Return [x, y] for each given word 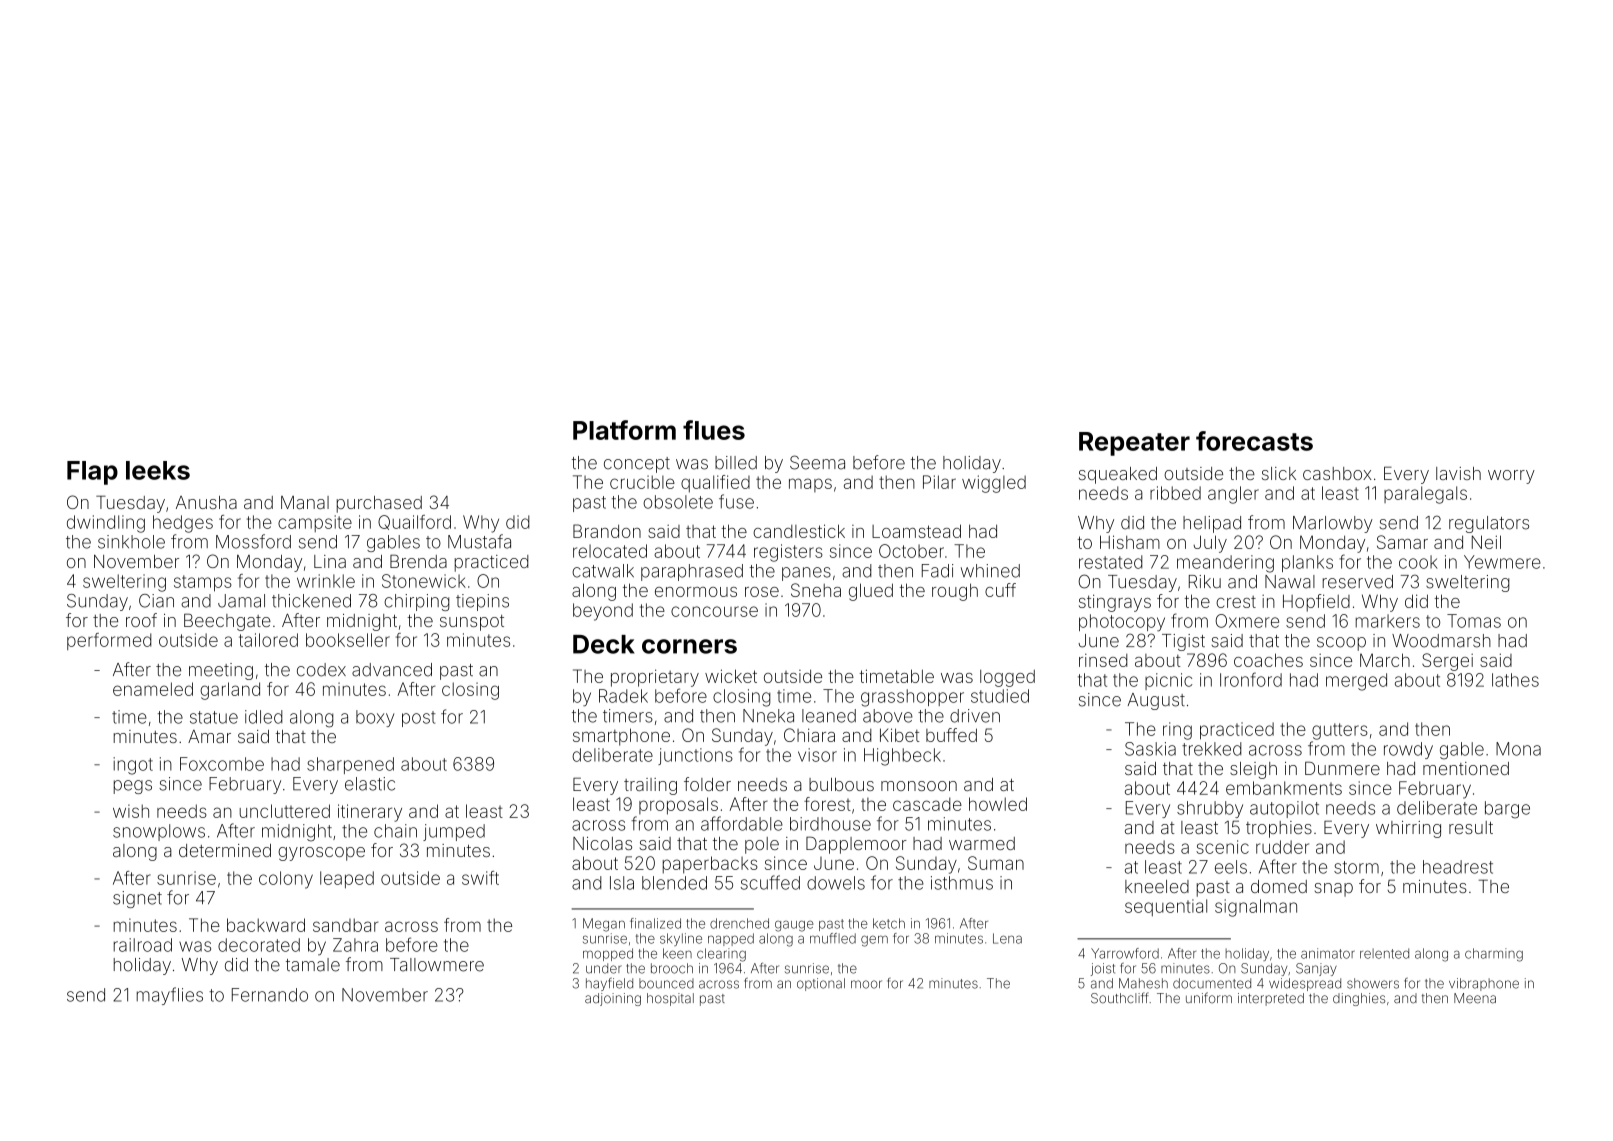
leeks [158, 470]
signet [137, 899]
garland [230, 691]
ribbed [1175, 493]
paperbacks [710, 865]
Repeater [1134, 444]
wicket [731, 676]
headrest [1458, 867]
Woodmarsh [1441, 641]
